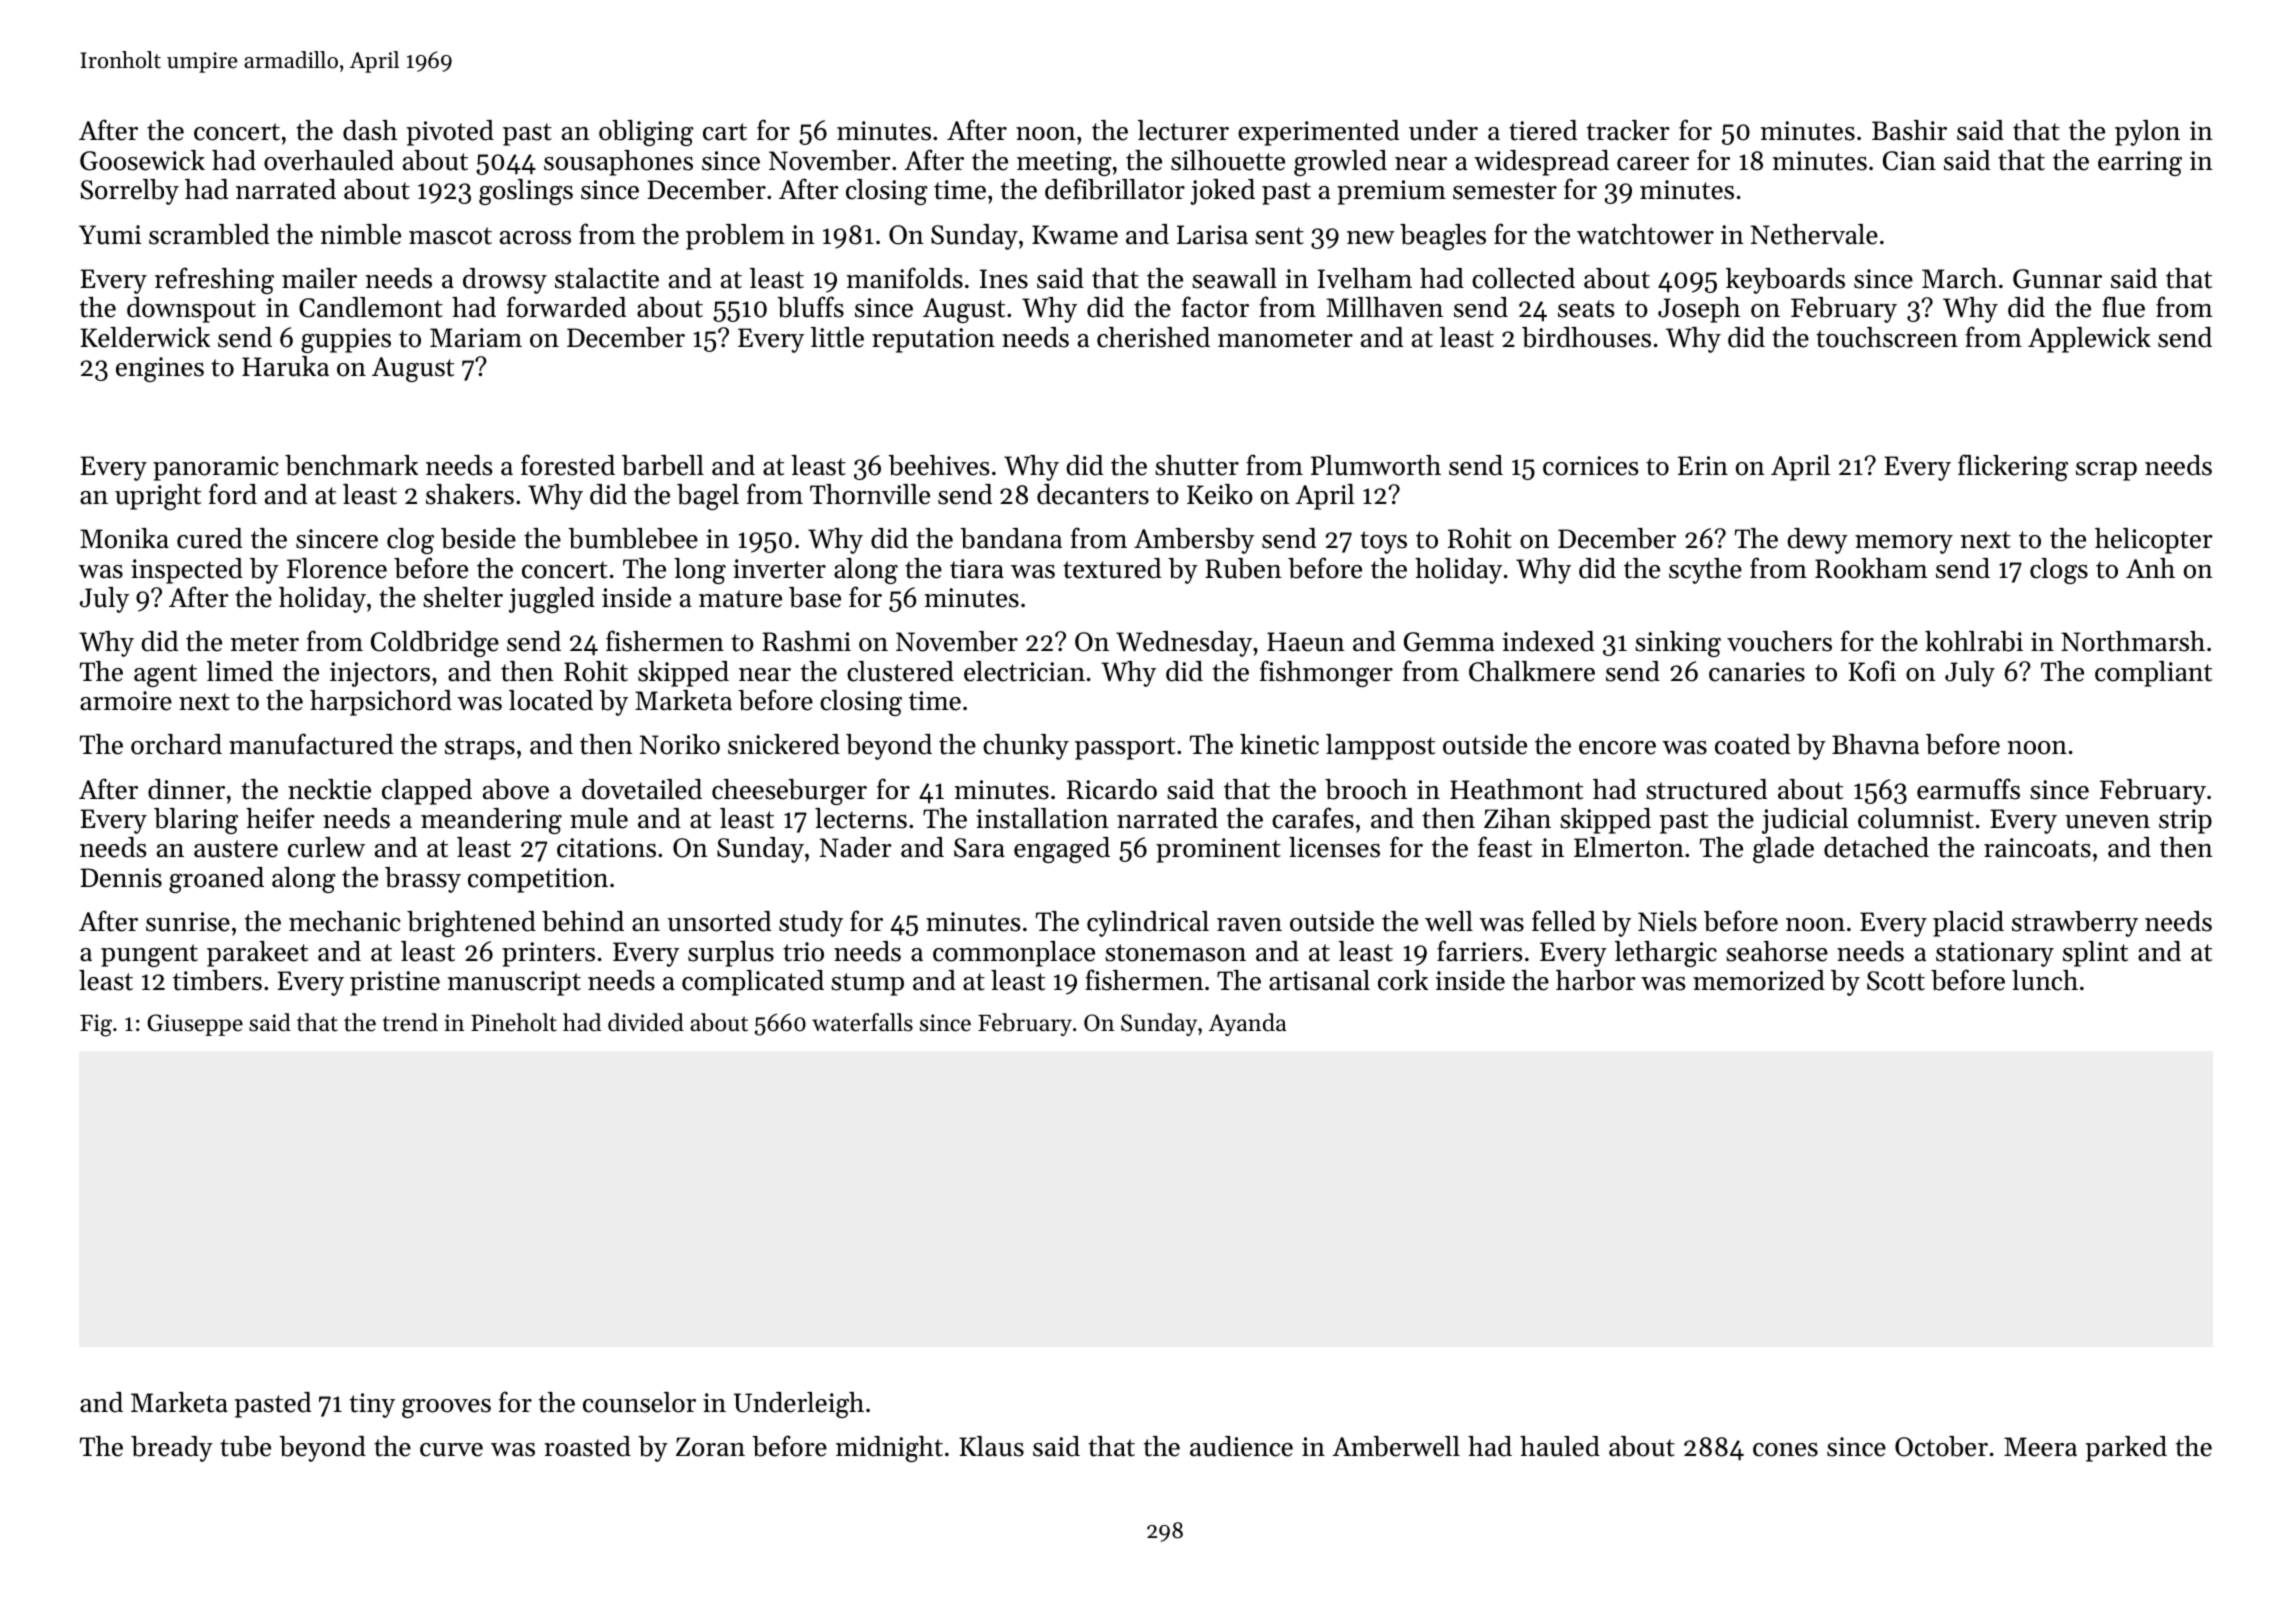 The width and height of the page is (2292, 1620). Describe the element at coordinates (1591, 466) in the page. I see `cornices` at that location.
